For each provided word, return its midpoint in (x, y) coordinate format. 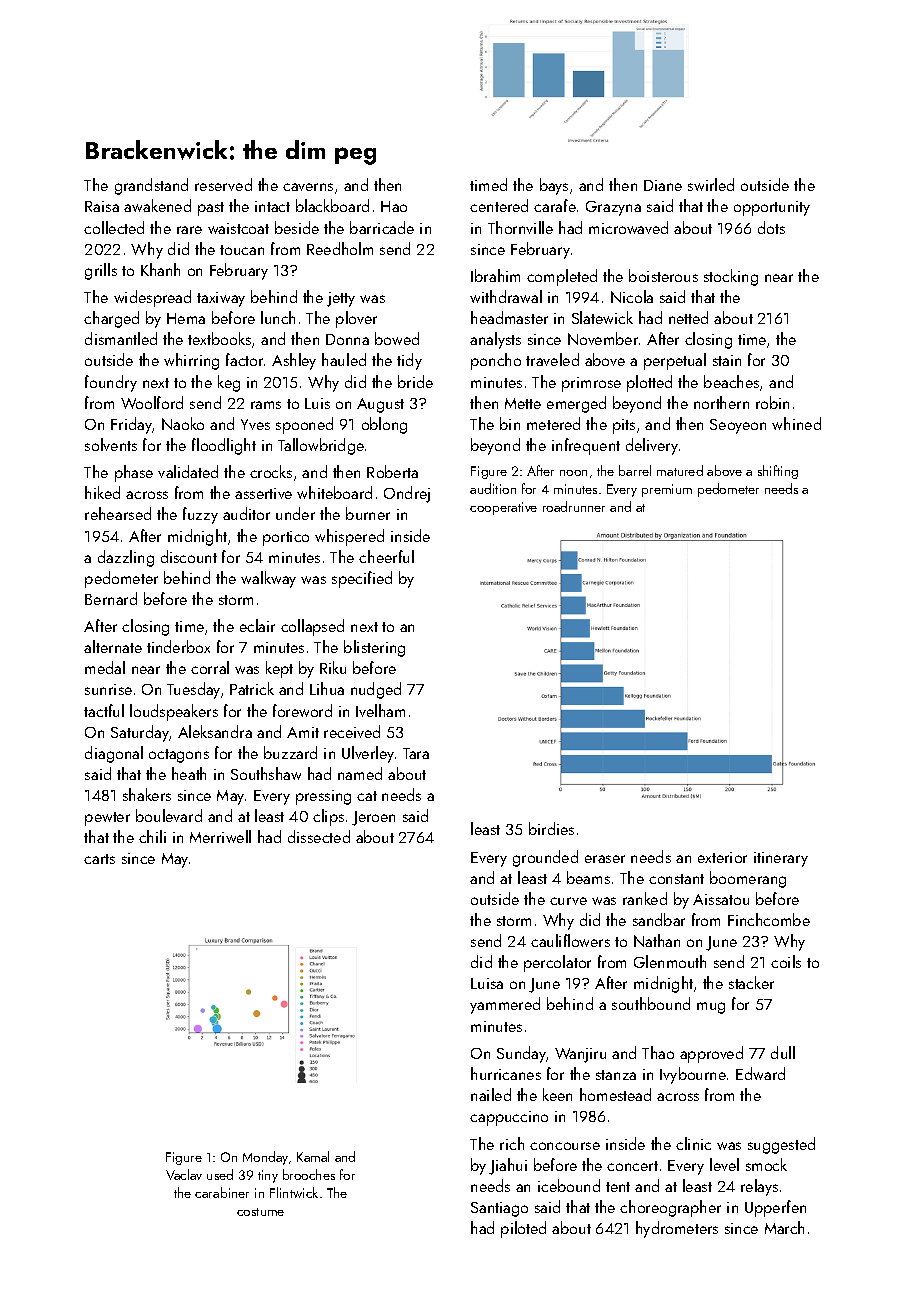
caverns (308, 187)
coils (786, 961)
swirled (711, 184)
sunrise (108, 689)
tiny (268, 1176)
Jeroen (373, 818)
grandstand (151, 186)
